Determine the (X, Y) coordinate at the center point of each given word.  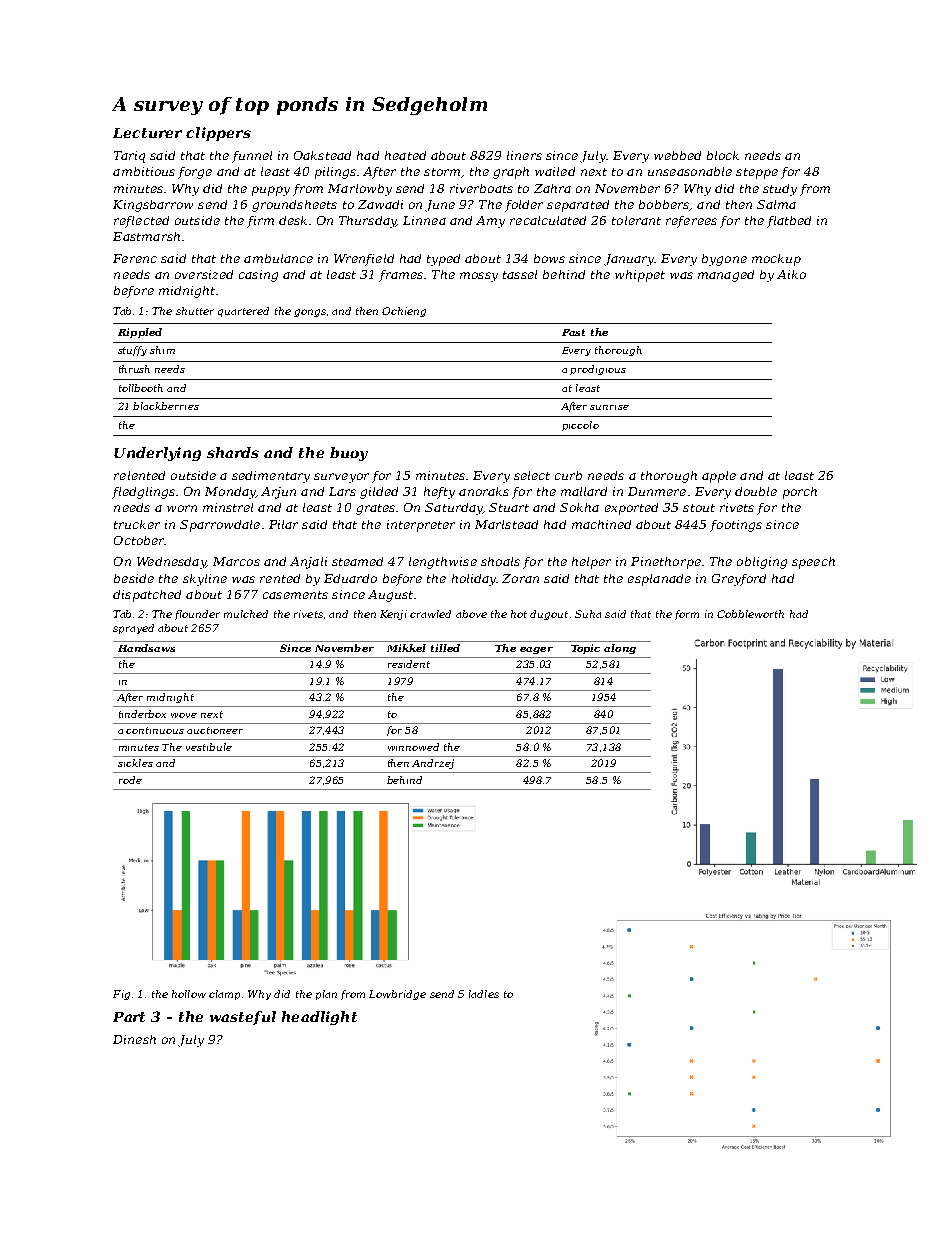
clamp (224, 995)
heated (405, 155)
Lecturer (147, 133)
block (723, 155)
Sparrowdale (220, 526)
